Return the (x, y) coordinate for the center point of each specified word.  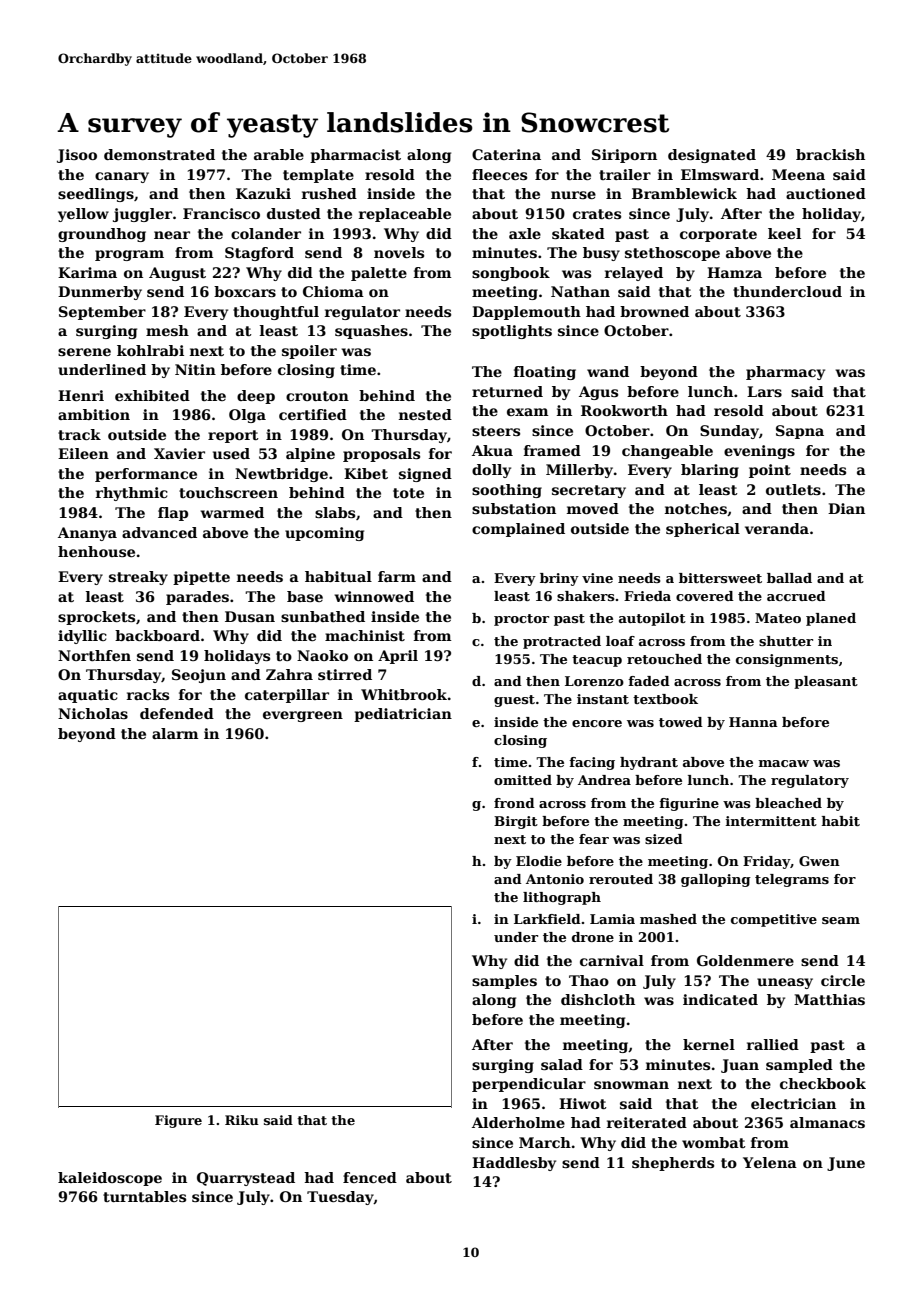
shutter (786, 641)
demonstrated (159, 154)
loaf (620, 641)
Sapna (800, 432)
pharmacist (355, 156)
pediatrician (403, 715)
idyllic (82, 637)
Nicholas (93, 713)
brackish (830, 154)
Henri (81, 395)
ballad (789, 578)
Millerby (579, 471)
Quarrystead (246, 1179)
